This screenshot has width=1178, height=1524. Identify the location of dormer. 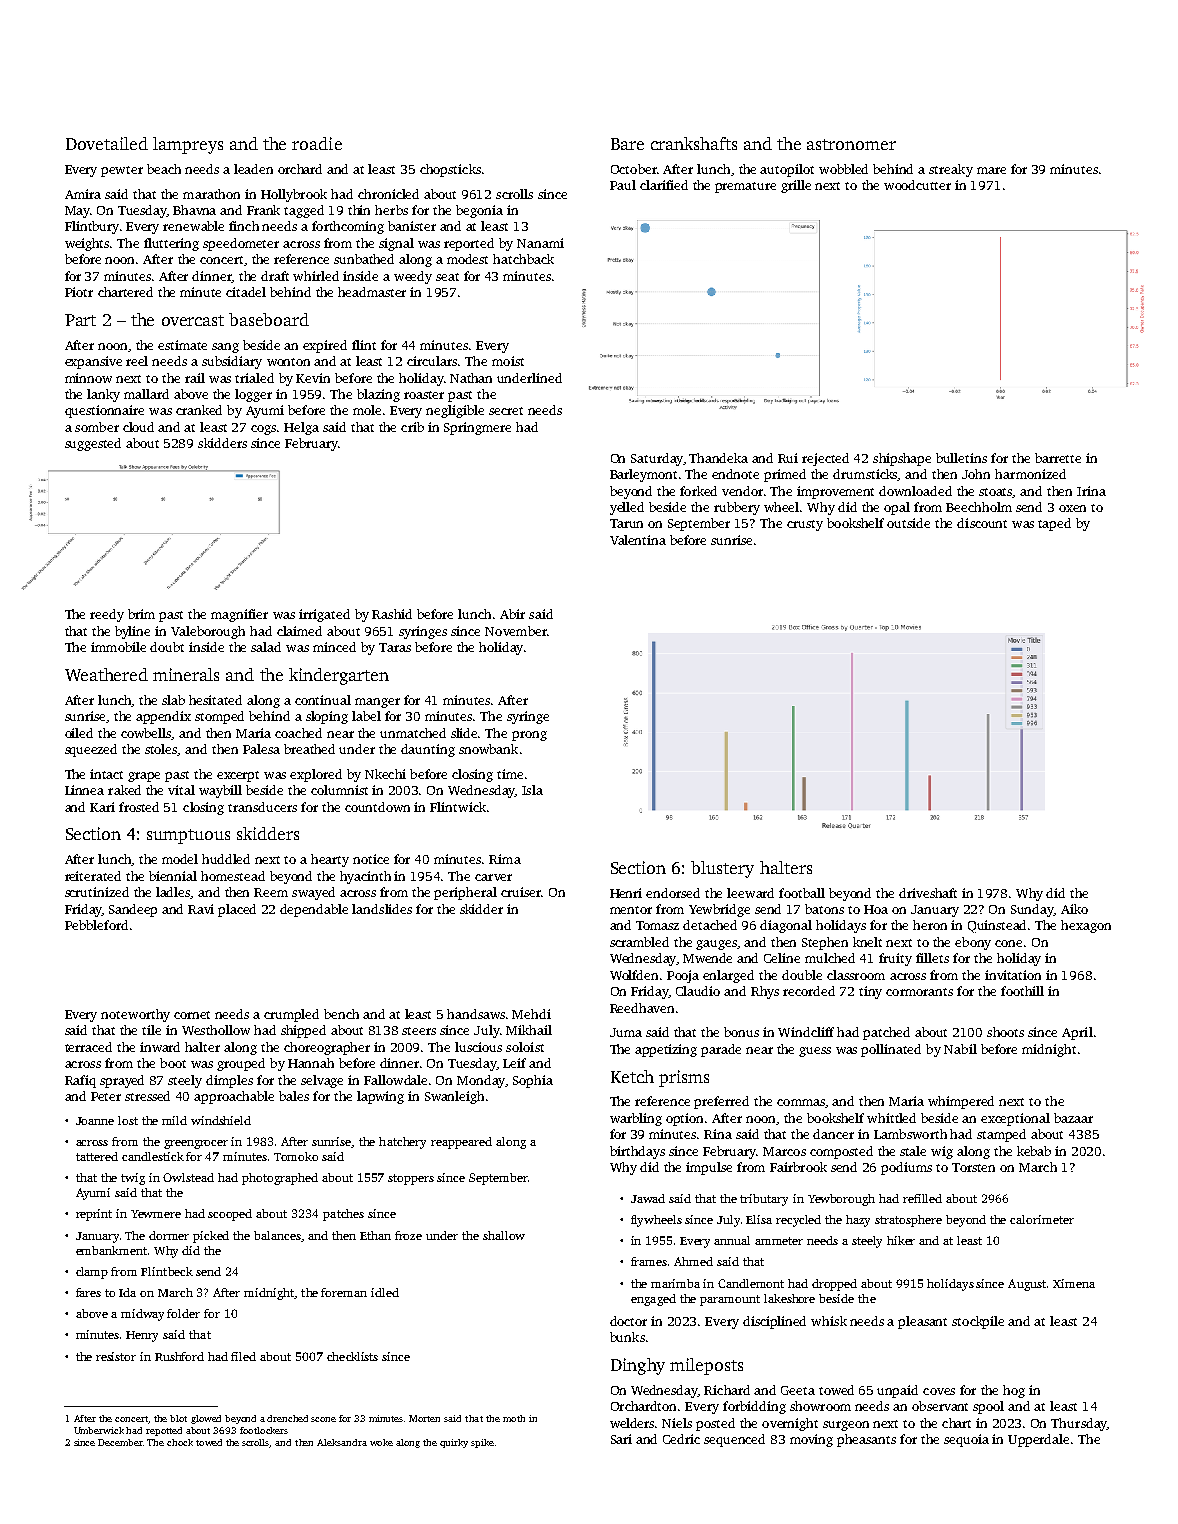
(169, 1235).
